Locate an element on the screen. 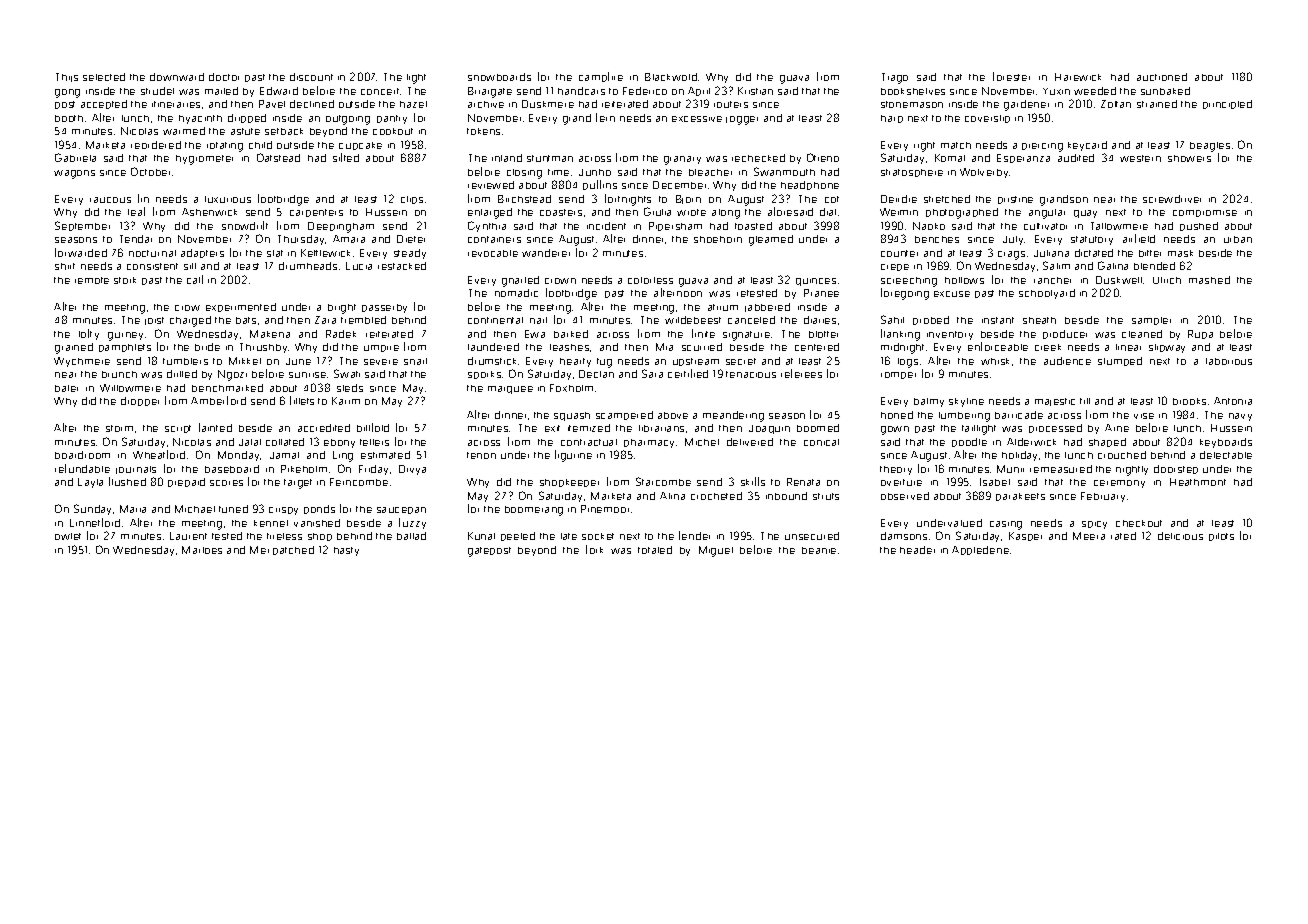  coverslip is located at coordinates (987, 119).
